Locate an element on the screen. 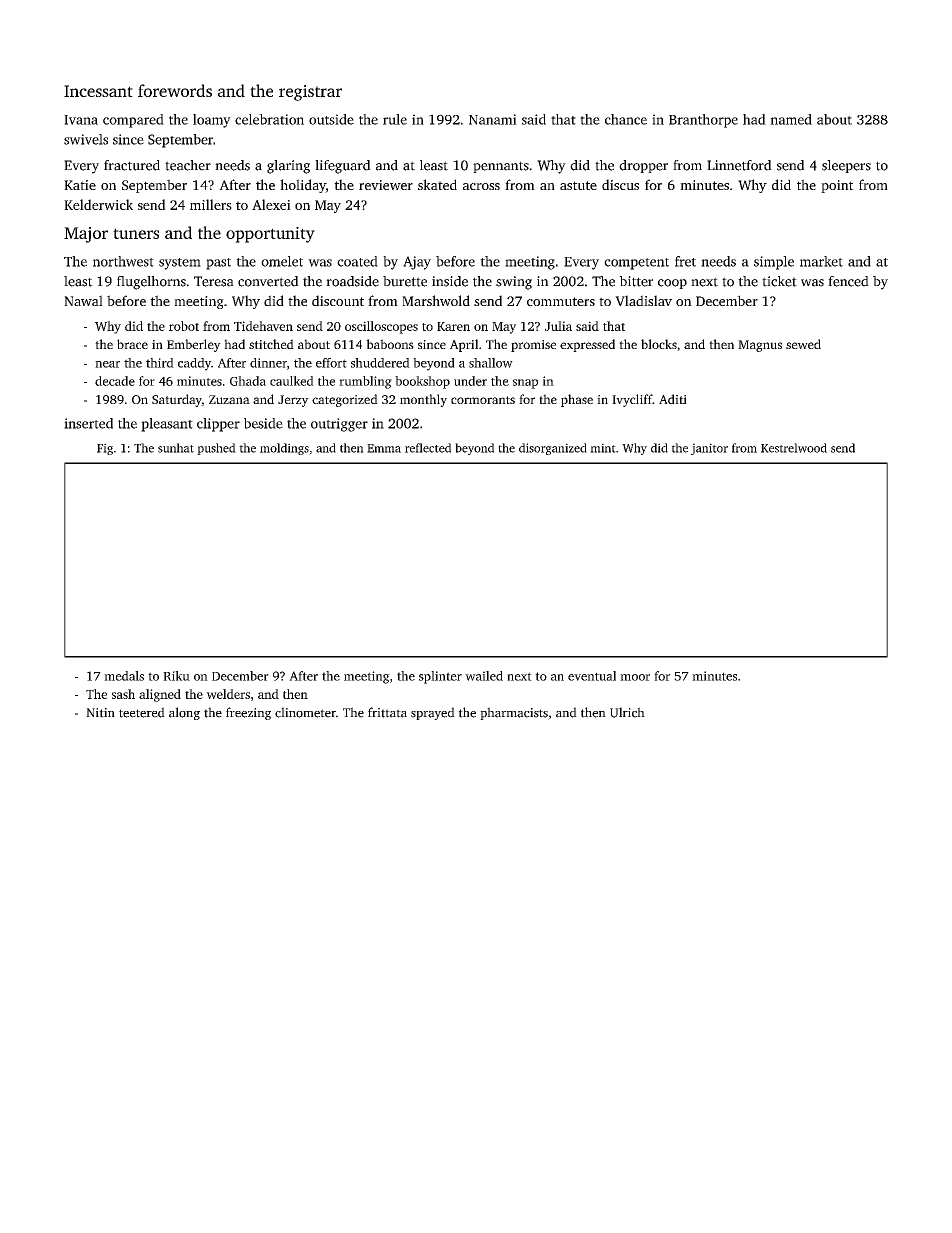  sleepers is located at coordinates (846, 166).
